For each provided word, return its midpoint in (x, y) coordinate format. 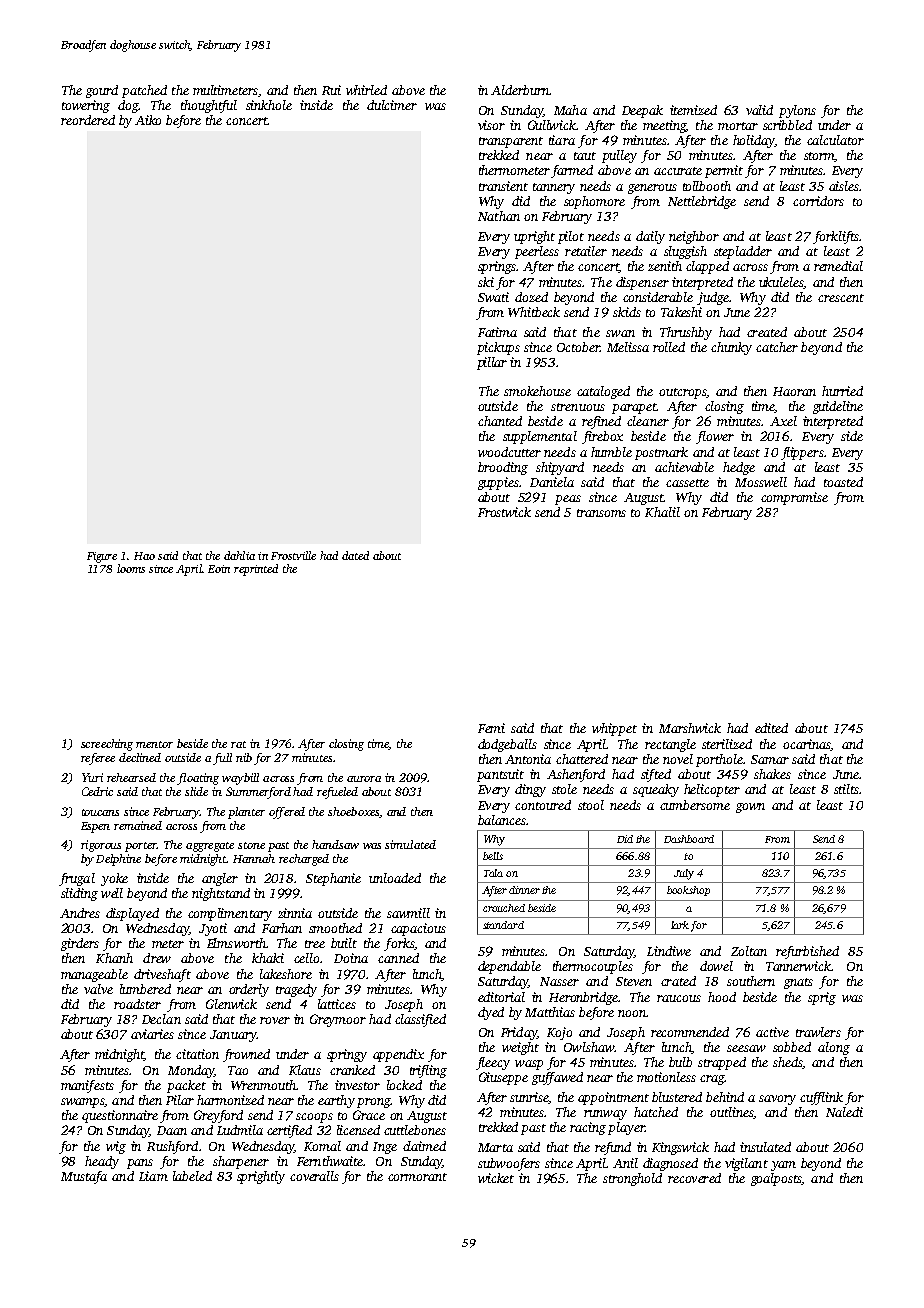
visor (491, 125)
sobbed (792, 1047)
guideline (838, 407)
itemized (693, 110)
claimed (424, 1146)
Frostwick (504, 512)
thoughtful (209, 106)
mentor (154, 744)
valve (98, 989)
